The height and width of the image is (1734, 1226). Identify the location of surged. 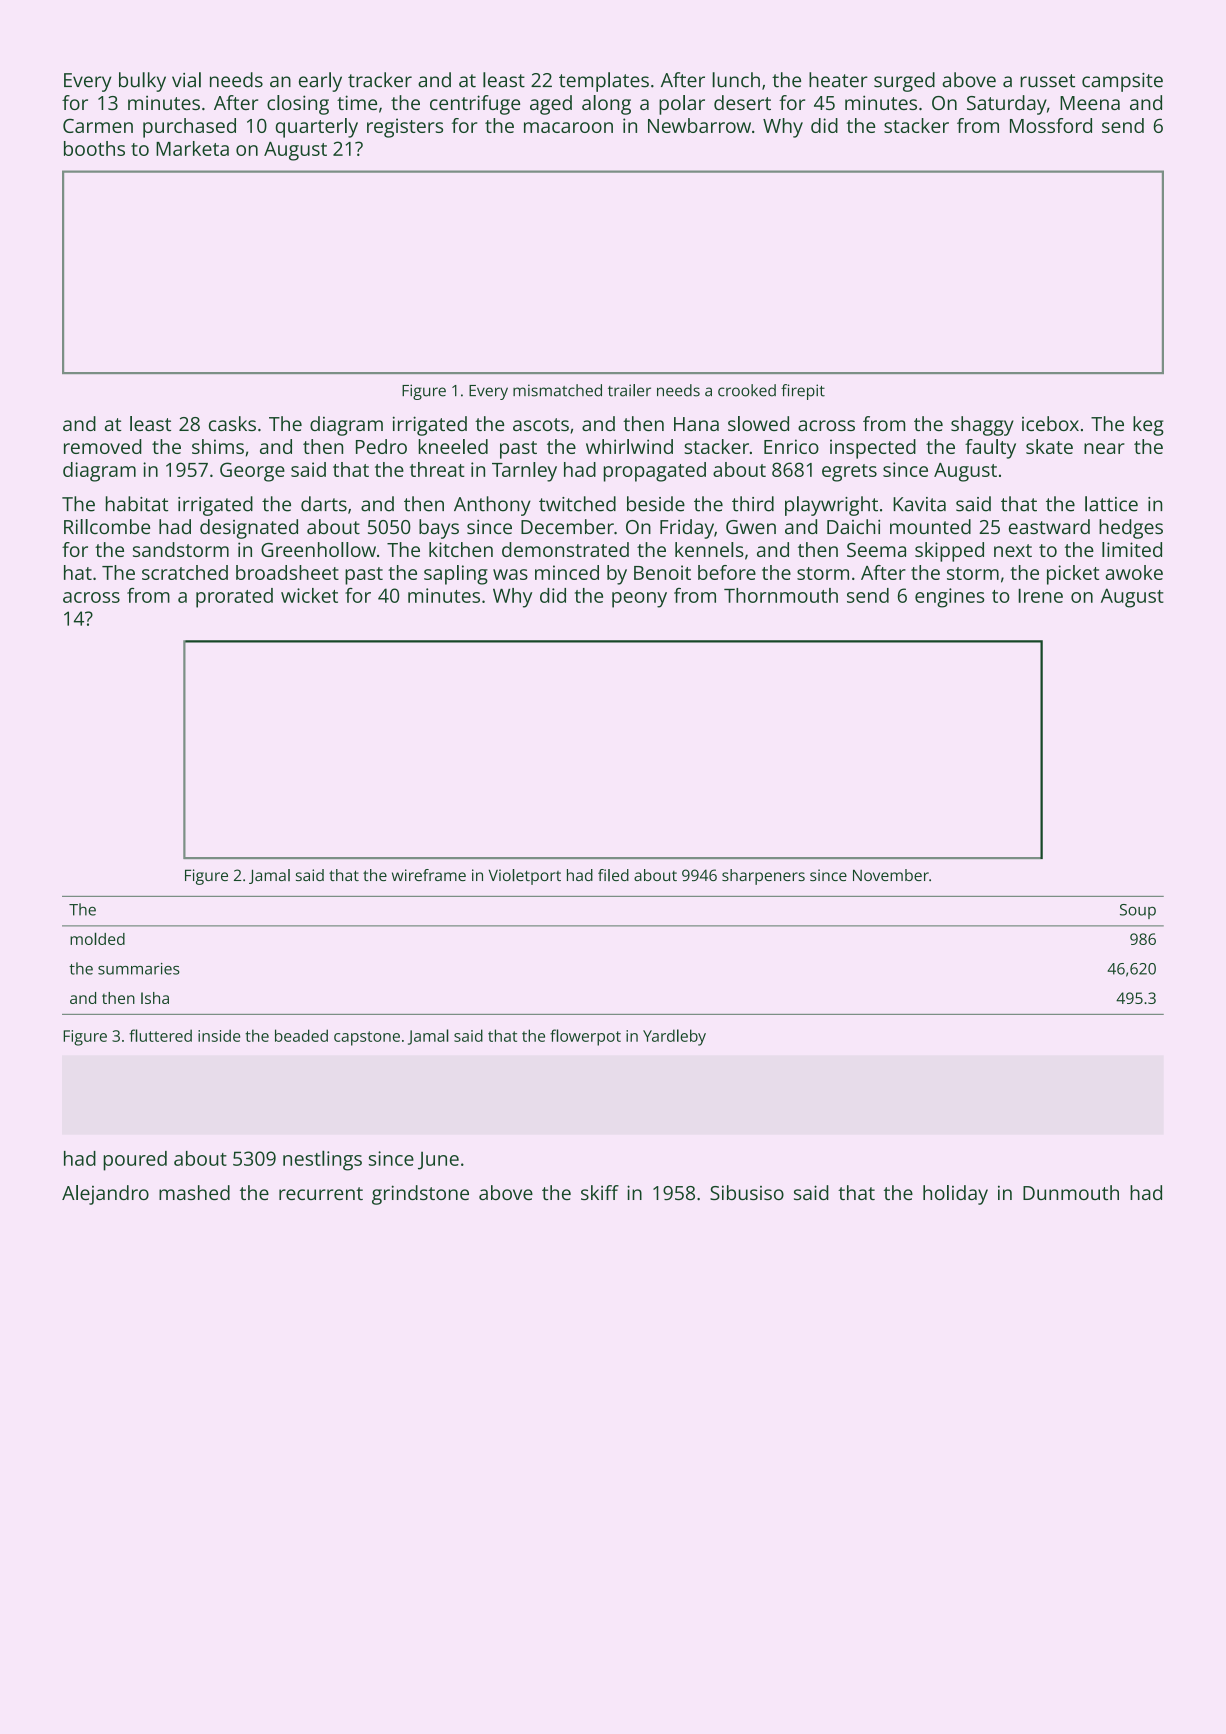
(904, 82).
